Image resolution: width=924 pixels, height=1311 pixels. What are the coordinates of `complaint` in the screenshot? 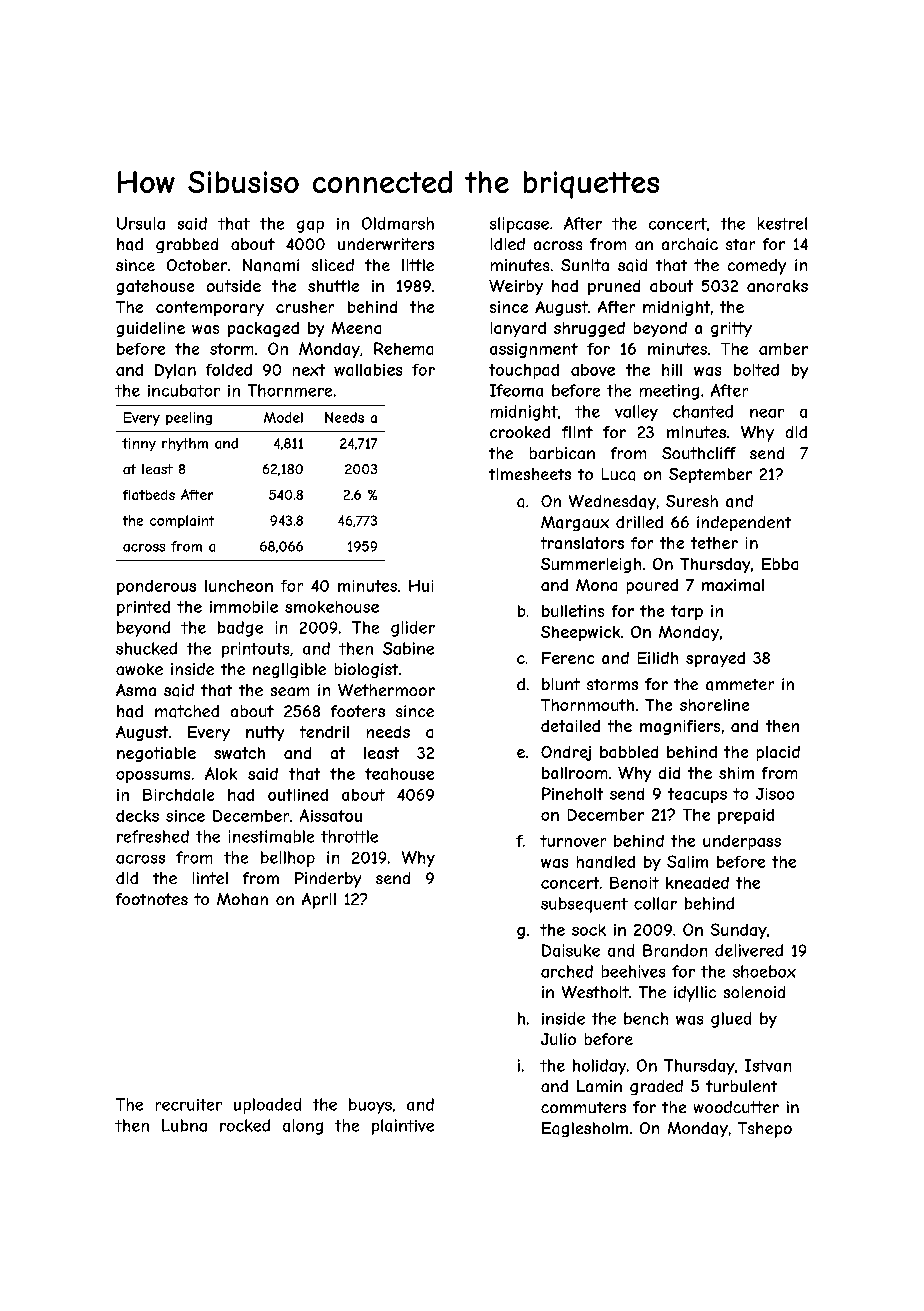 It's located at (182, 521).
